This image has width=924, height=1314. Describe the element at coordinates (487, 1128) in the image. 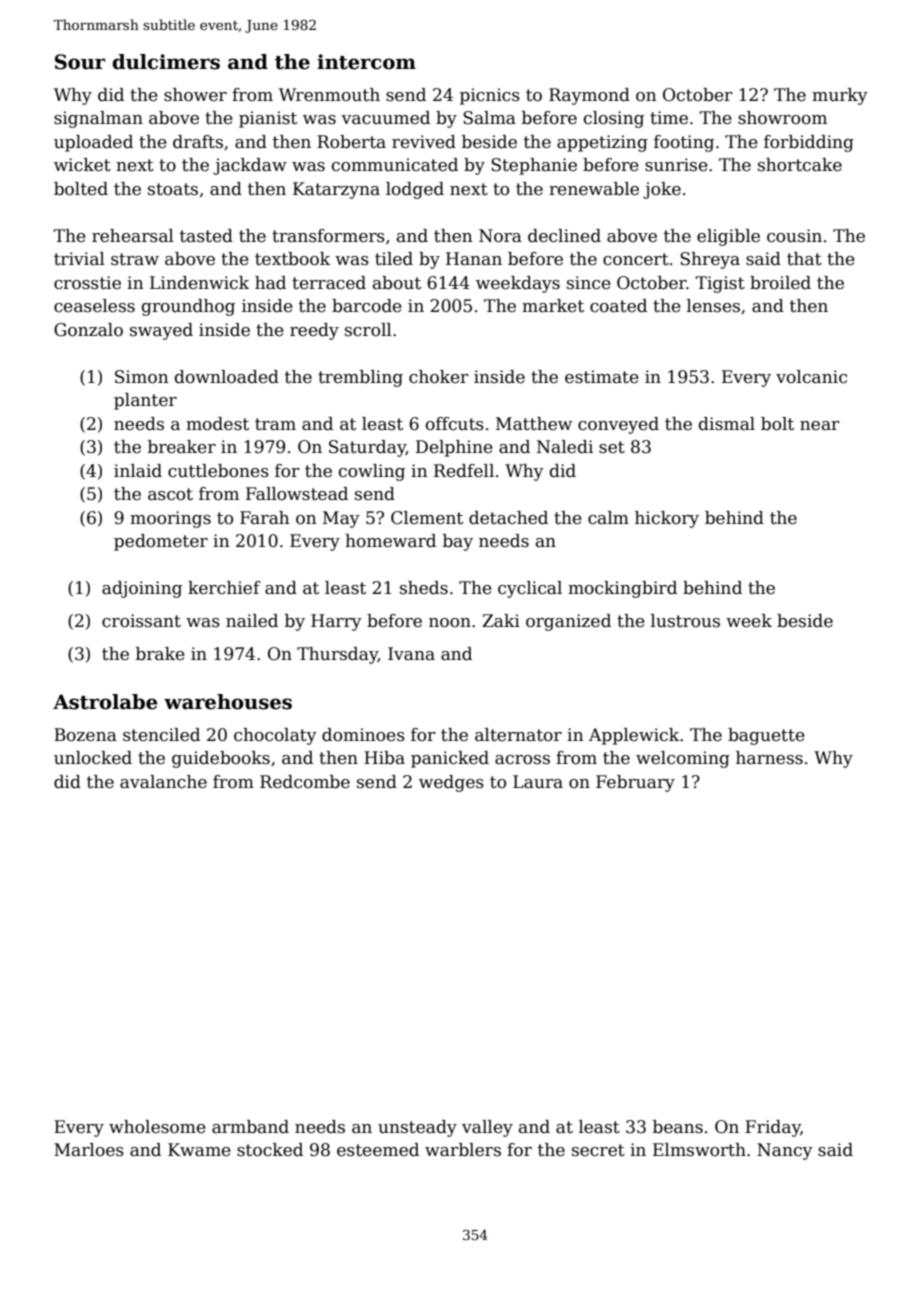

I see `valley` at that location.
